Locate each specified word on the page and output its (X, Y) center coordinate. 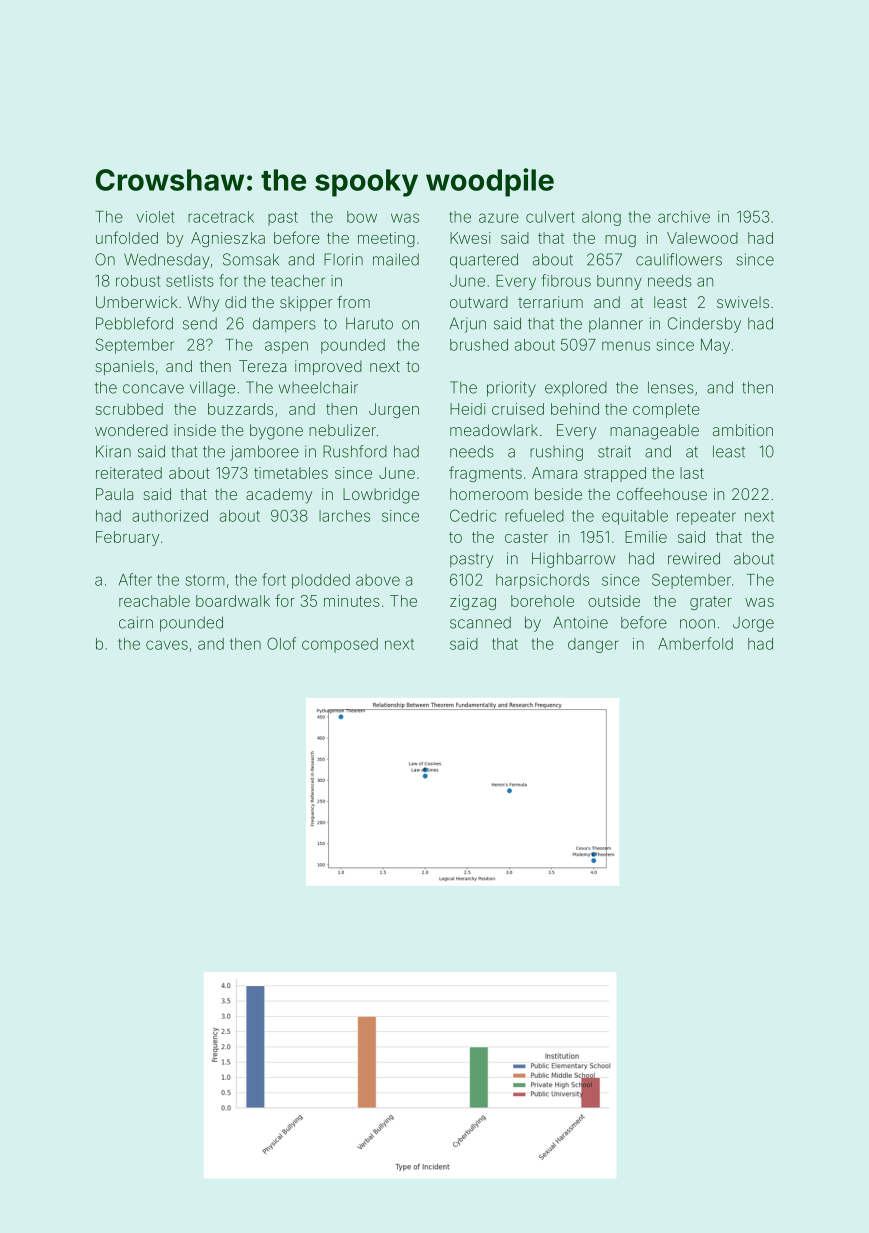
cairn (136, 622)
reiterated (129, 473)
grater (711, 603)
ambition (743, 430)
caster (526, 537)
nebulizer (342, 430)
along (601, 218)
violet (155, 217)
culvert (550, 217)
